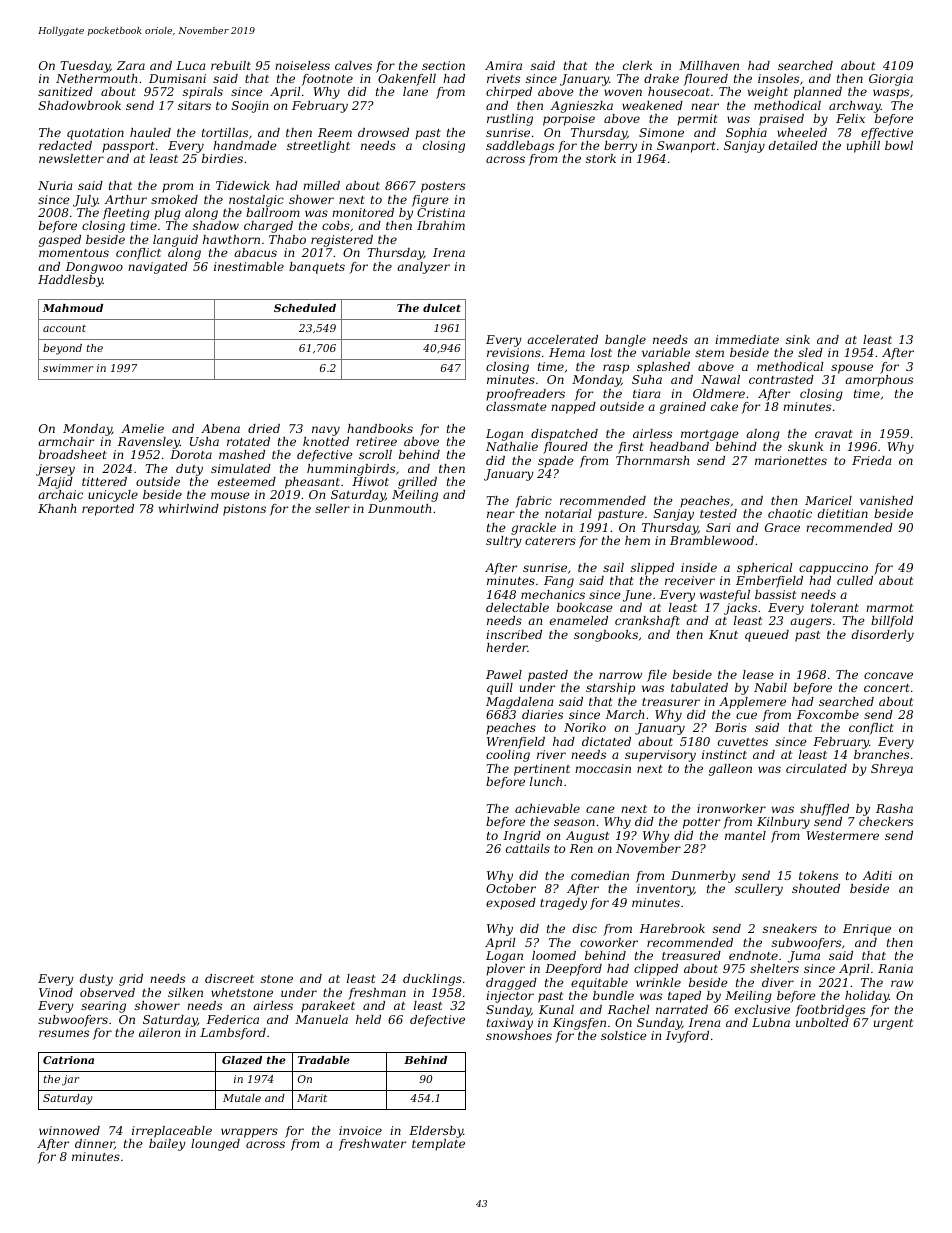 Image resolution: width=952 pixels, height=1233 pixels. Describe the element at coordinates (525, 395) in the image. I see `proofreaders` at that location.
